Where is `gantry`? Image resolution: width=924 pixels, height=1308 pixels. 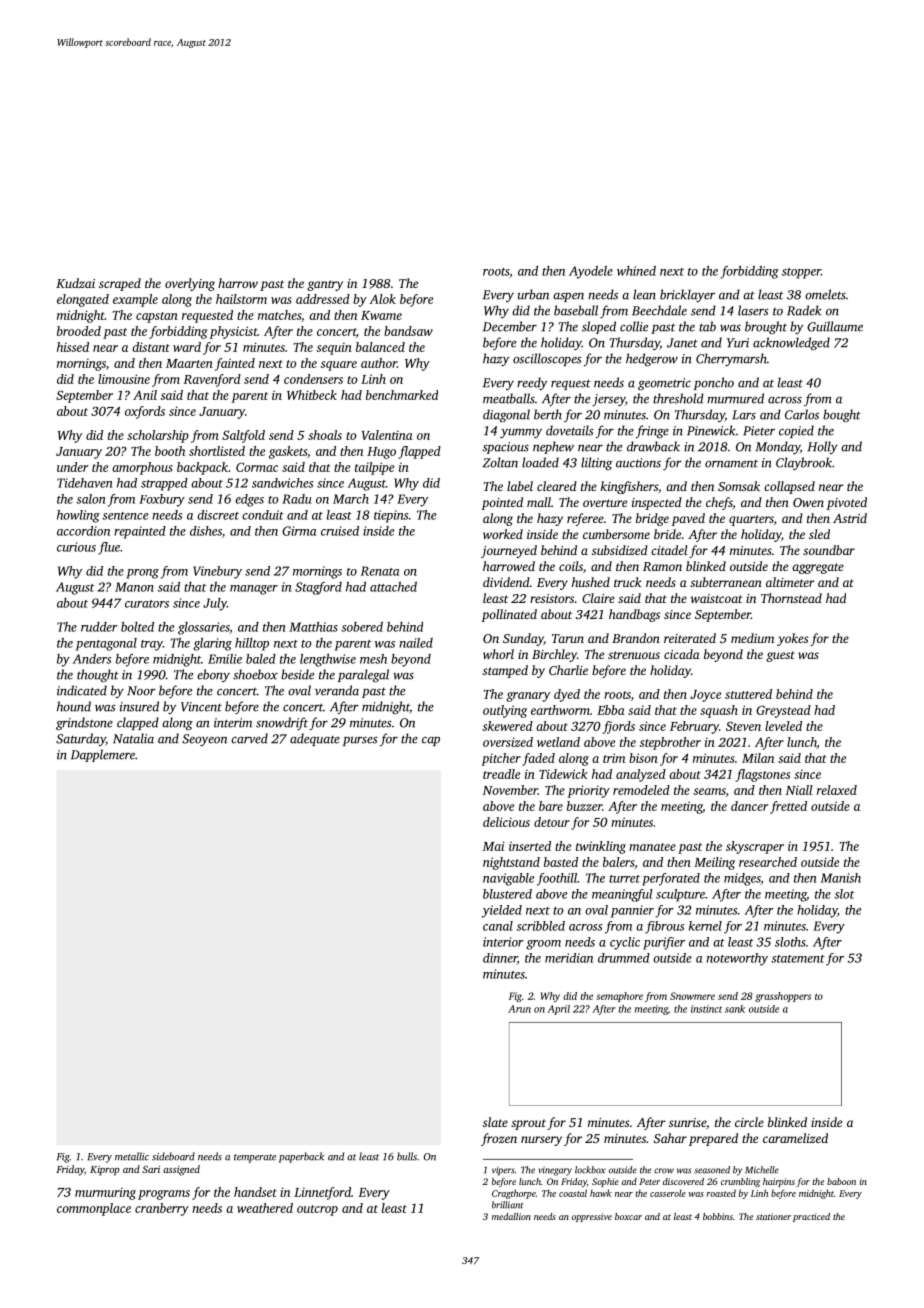
gantry is located at coordinates (325, 285).
